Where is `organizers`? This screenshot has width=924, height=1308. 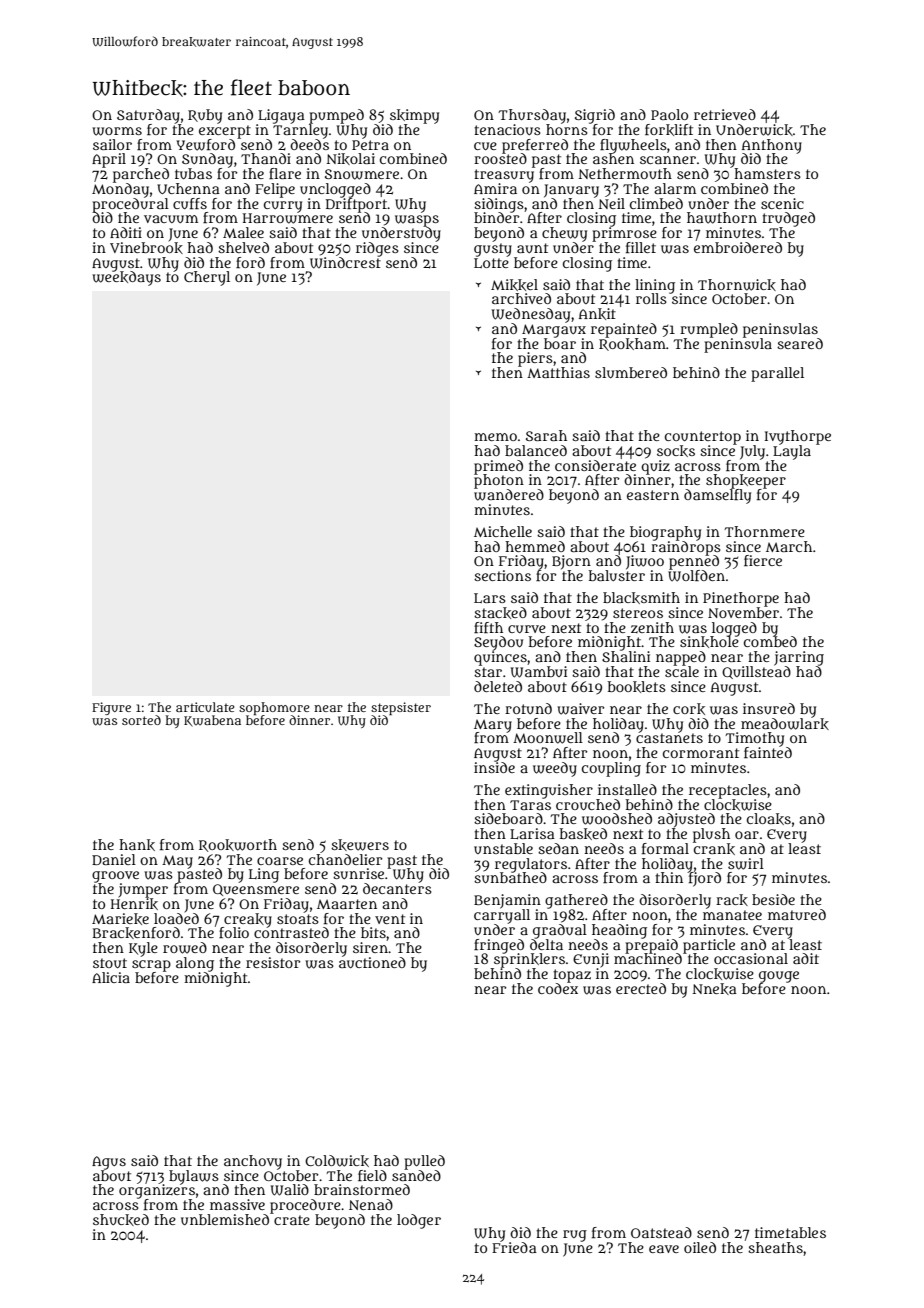 organizers is located at coordinates (157, 1191).
